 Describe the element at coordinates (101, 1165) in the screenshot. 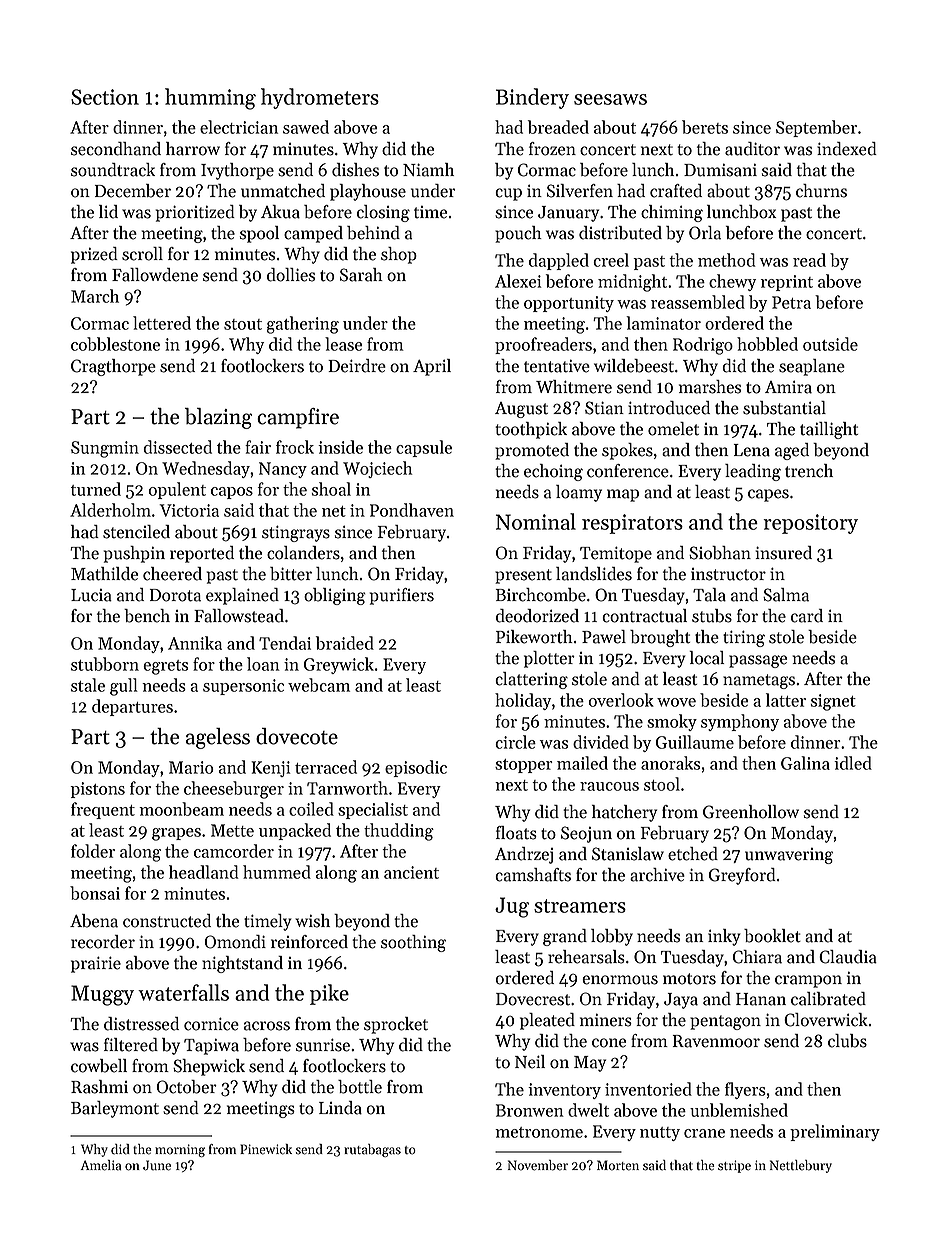

I see `Amelia` at that location.
